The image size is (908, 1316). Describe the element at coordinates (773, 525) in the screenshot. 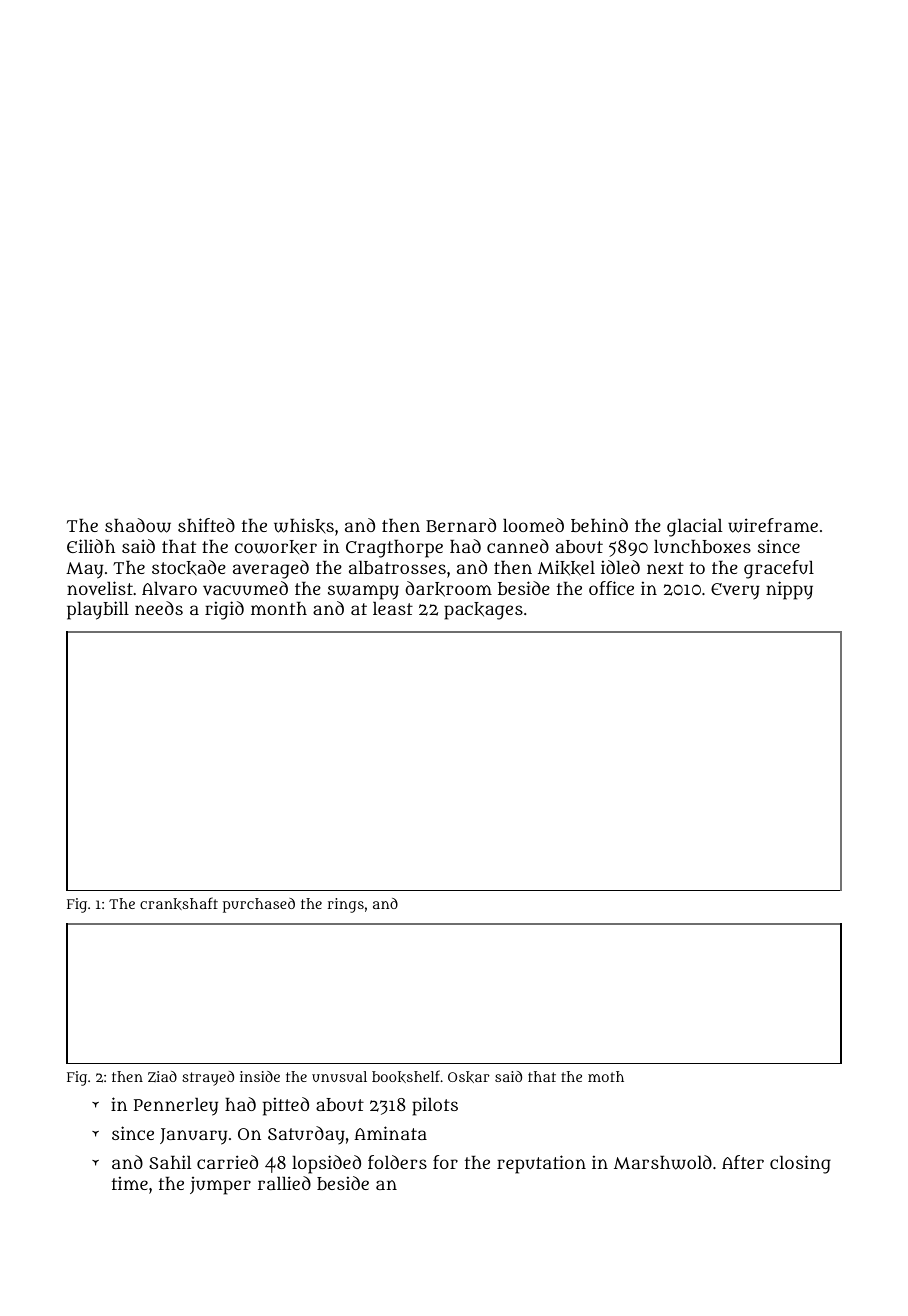

I see `wireframe` at that location.
